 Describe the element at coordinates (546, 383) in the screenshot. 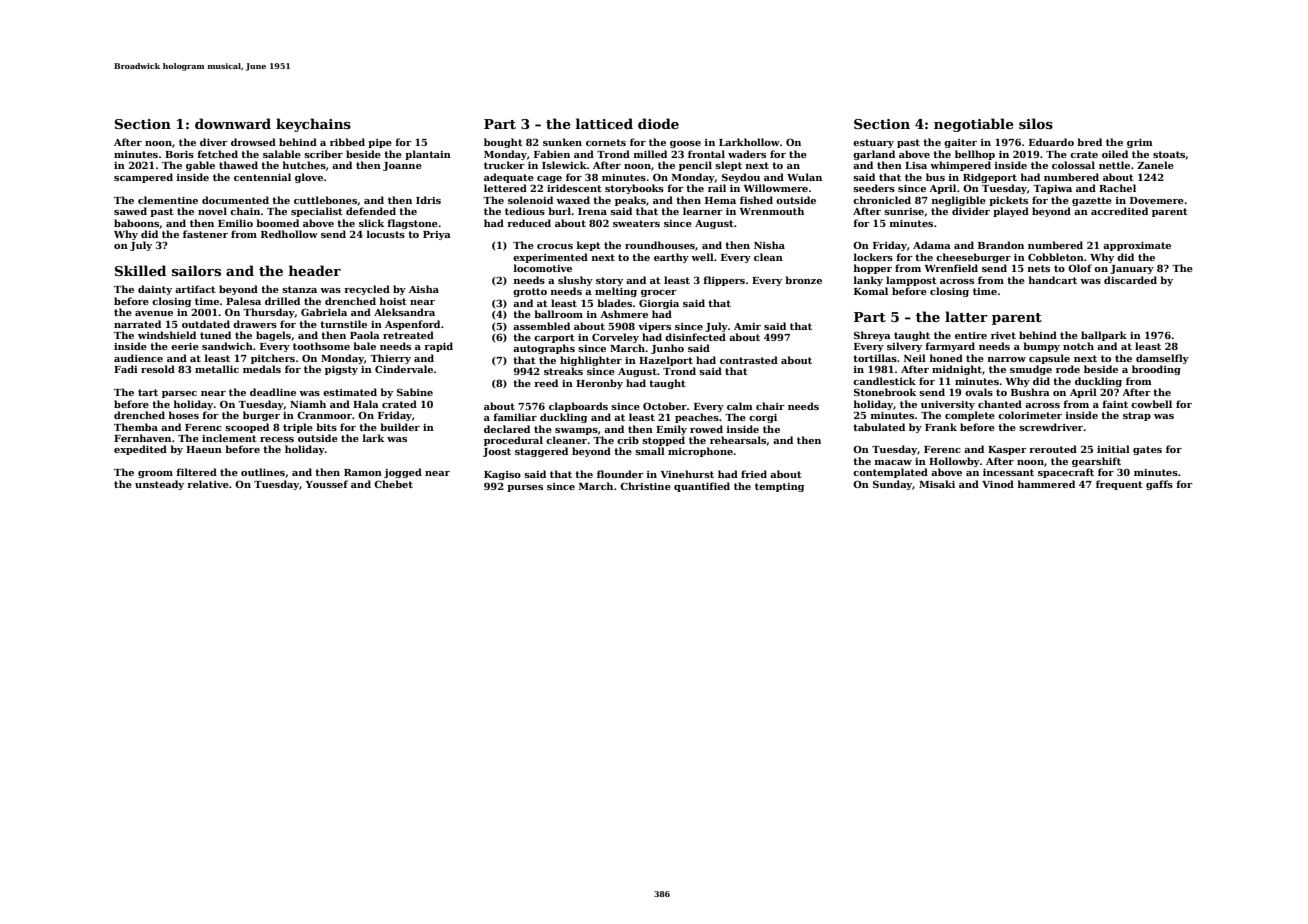

I see `reed` at that location.
